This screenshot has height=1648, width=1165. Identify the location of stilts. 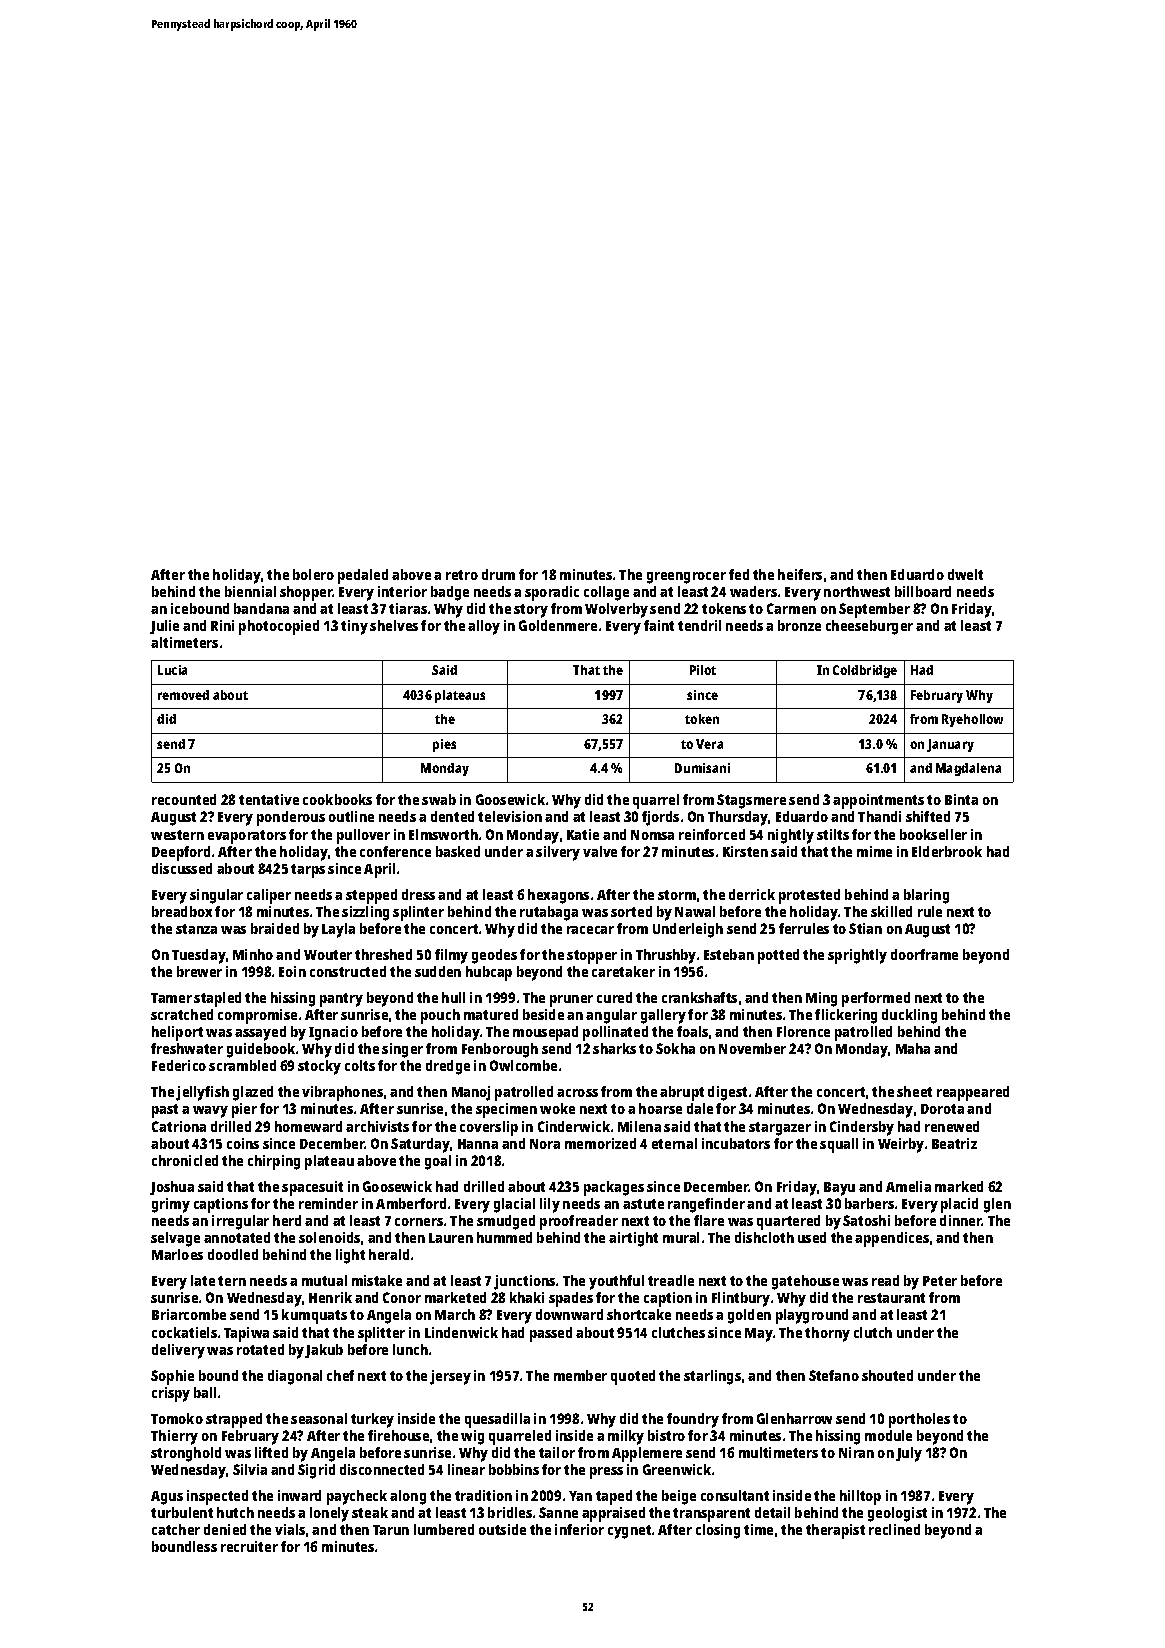
(833, 834).
